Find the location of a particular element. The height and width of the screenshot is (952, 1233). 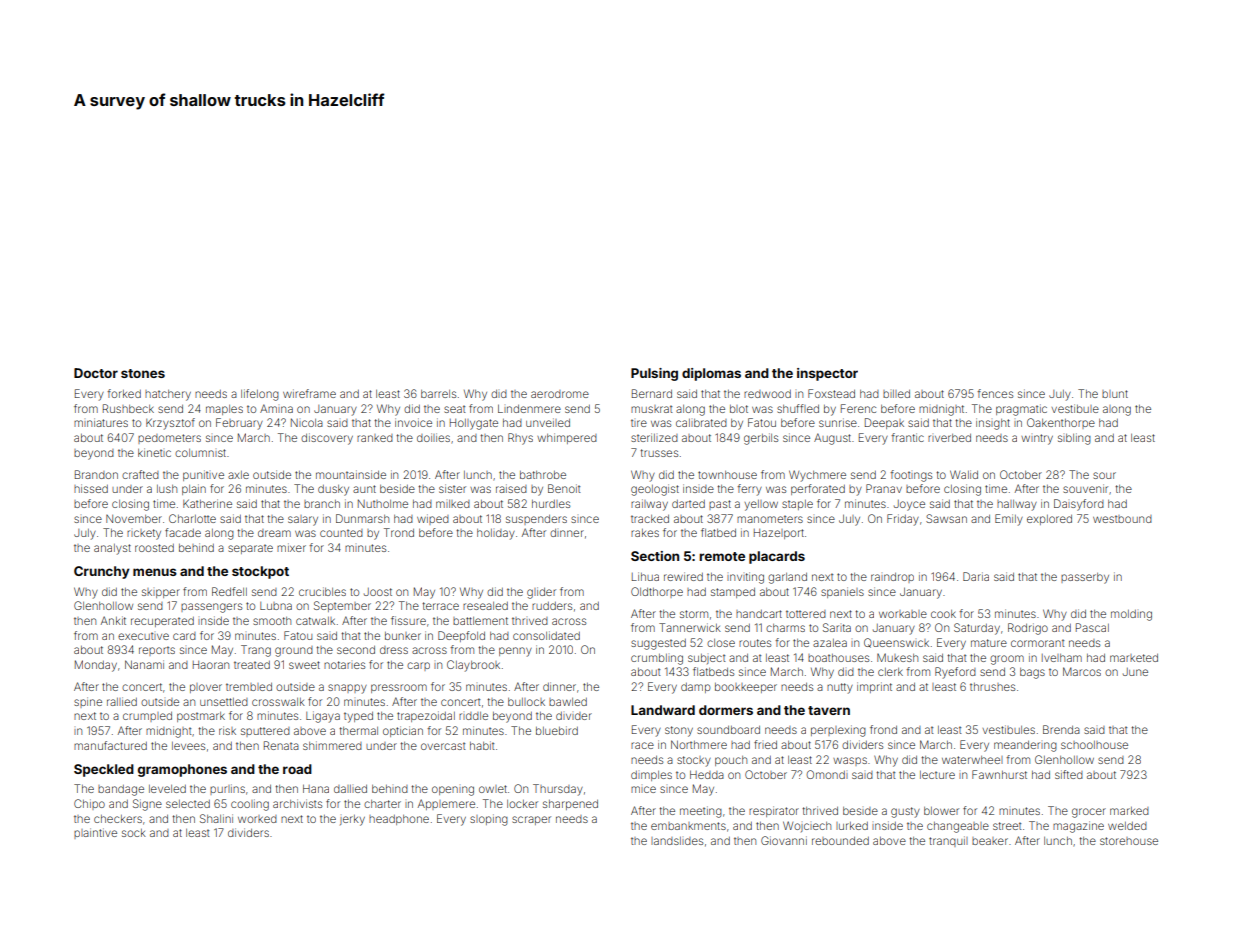

bookkeeper is located at coordinates (746, 688).
